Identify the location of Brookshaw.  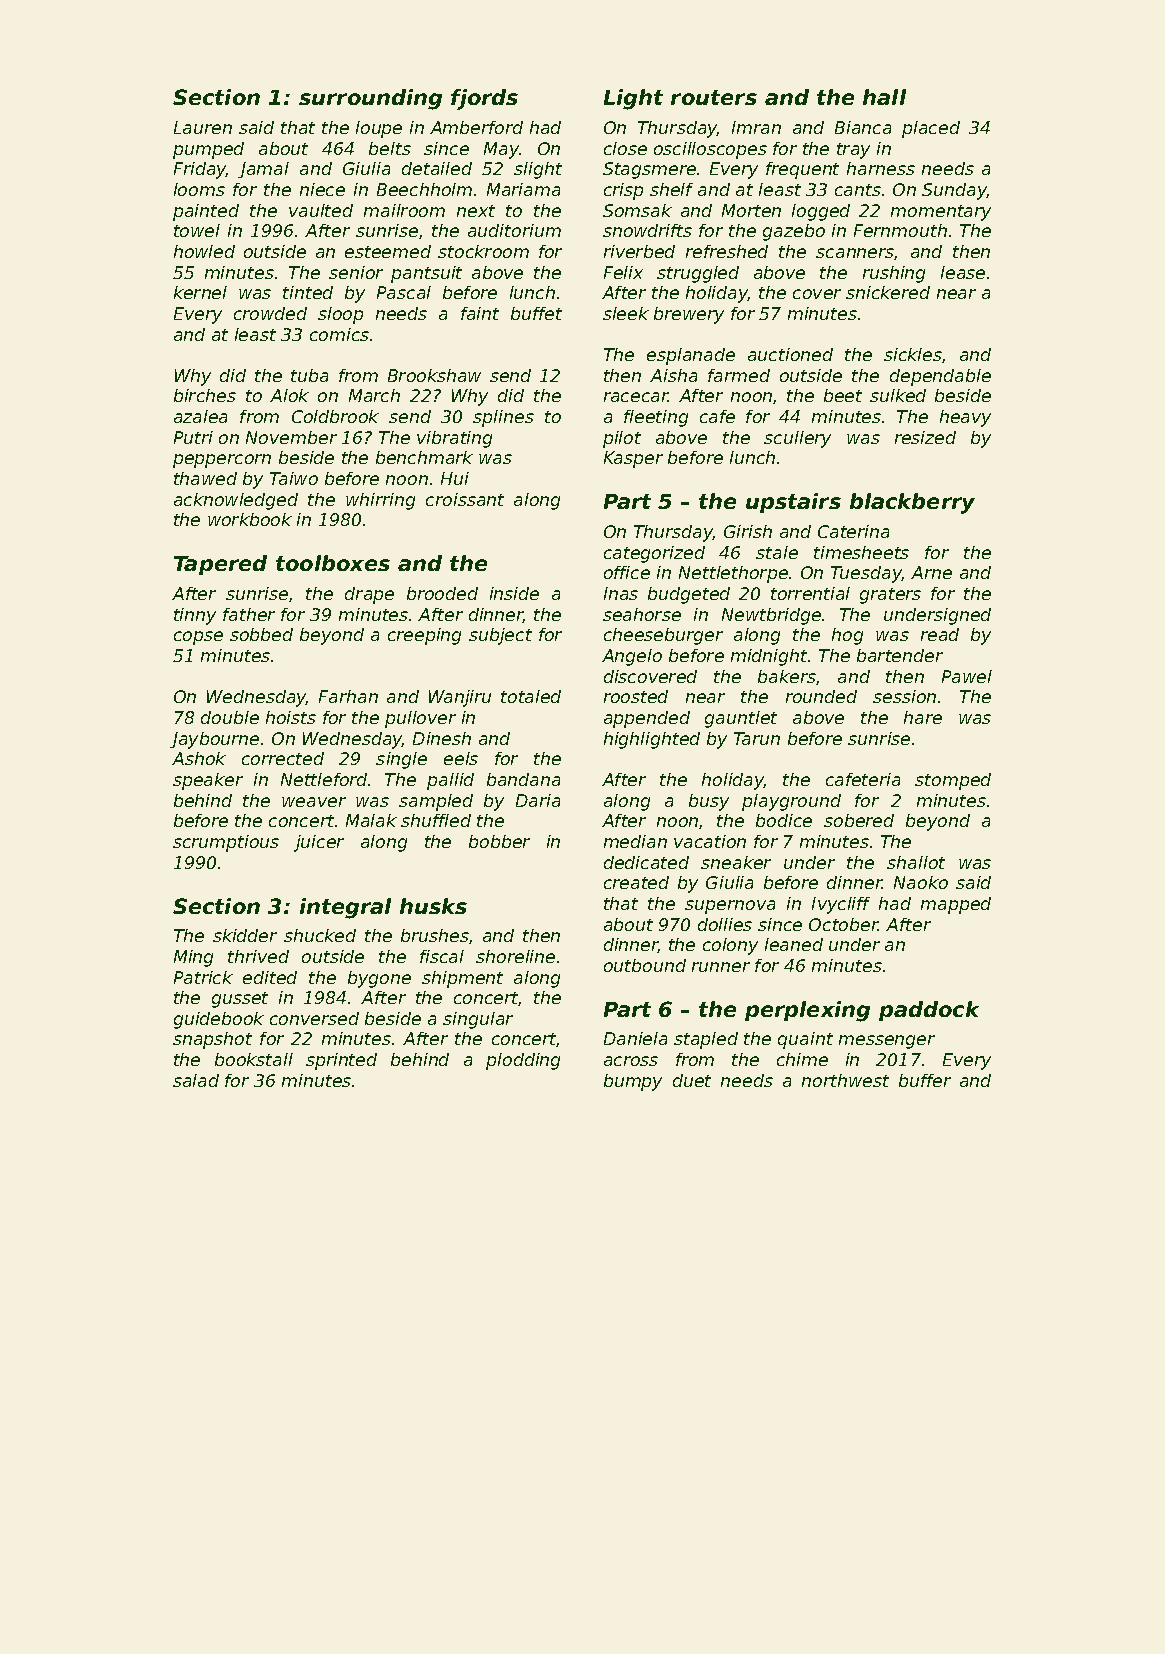
(434, 375).
